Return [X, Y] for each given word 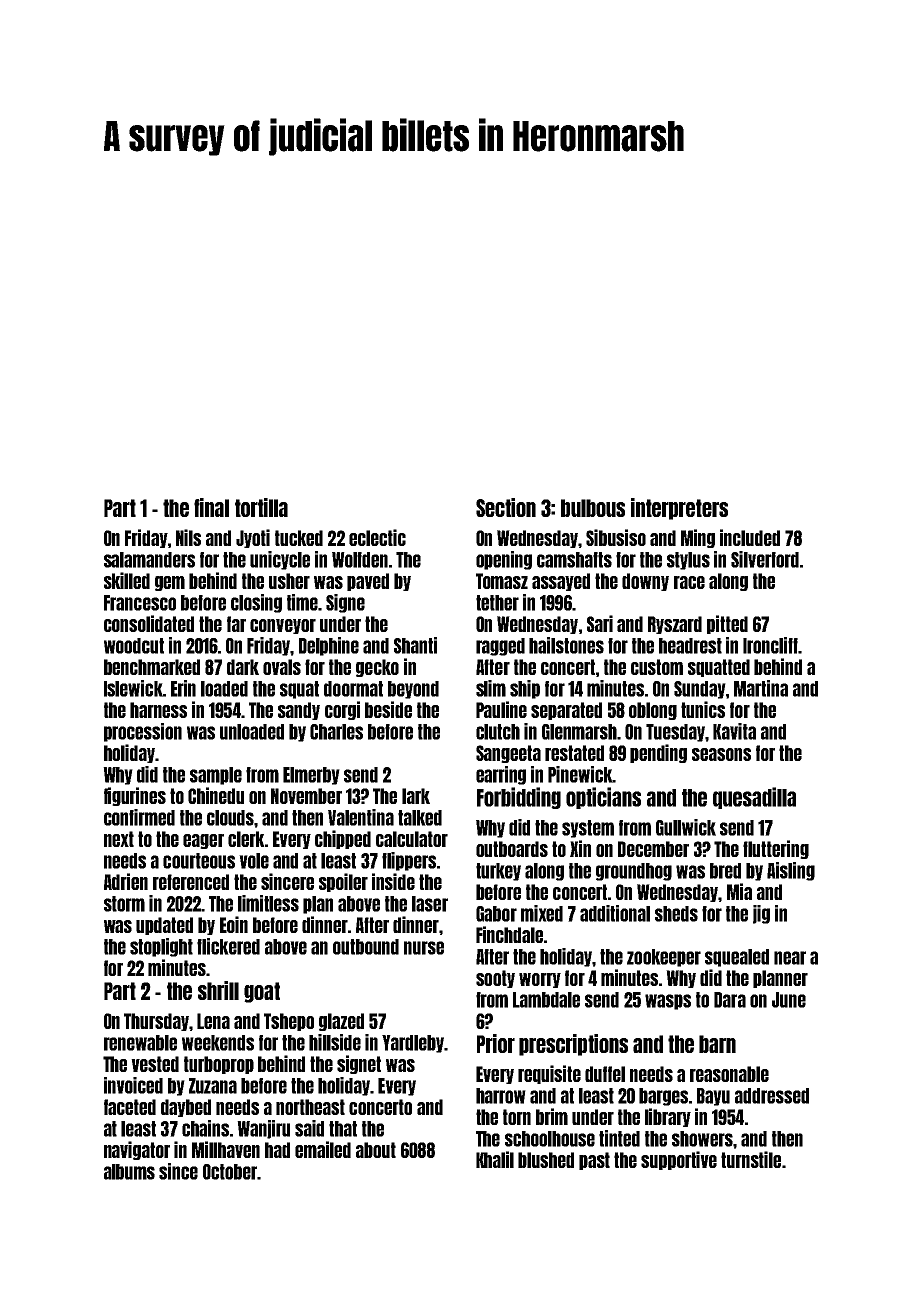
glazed [341, 1022]
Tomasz [502, 581]
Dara [730, 1000]
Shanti [415, 645]
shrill [218, 990]
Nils [188, 537]
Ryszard [675, 625]
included [750, 537]
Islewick [133, 688]
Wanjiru [263, 1129]
